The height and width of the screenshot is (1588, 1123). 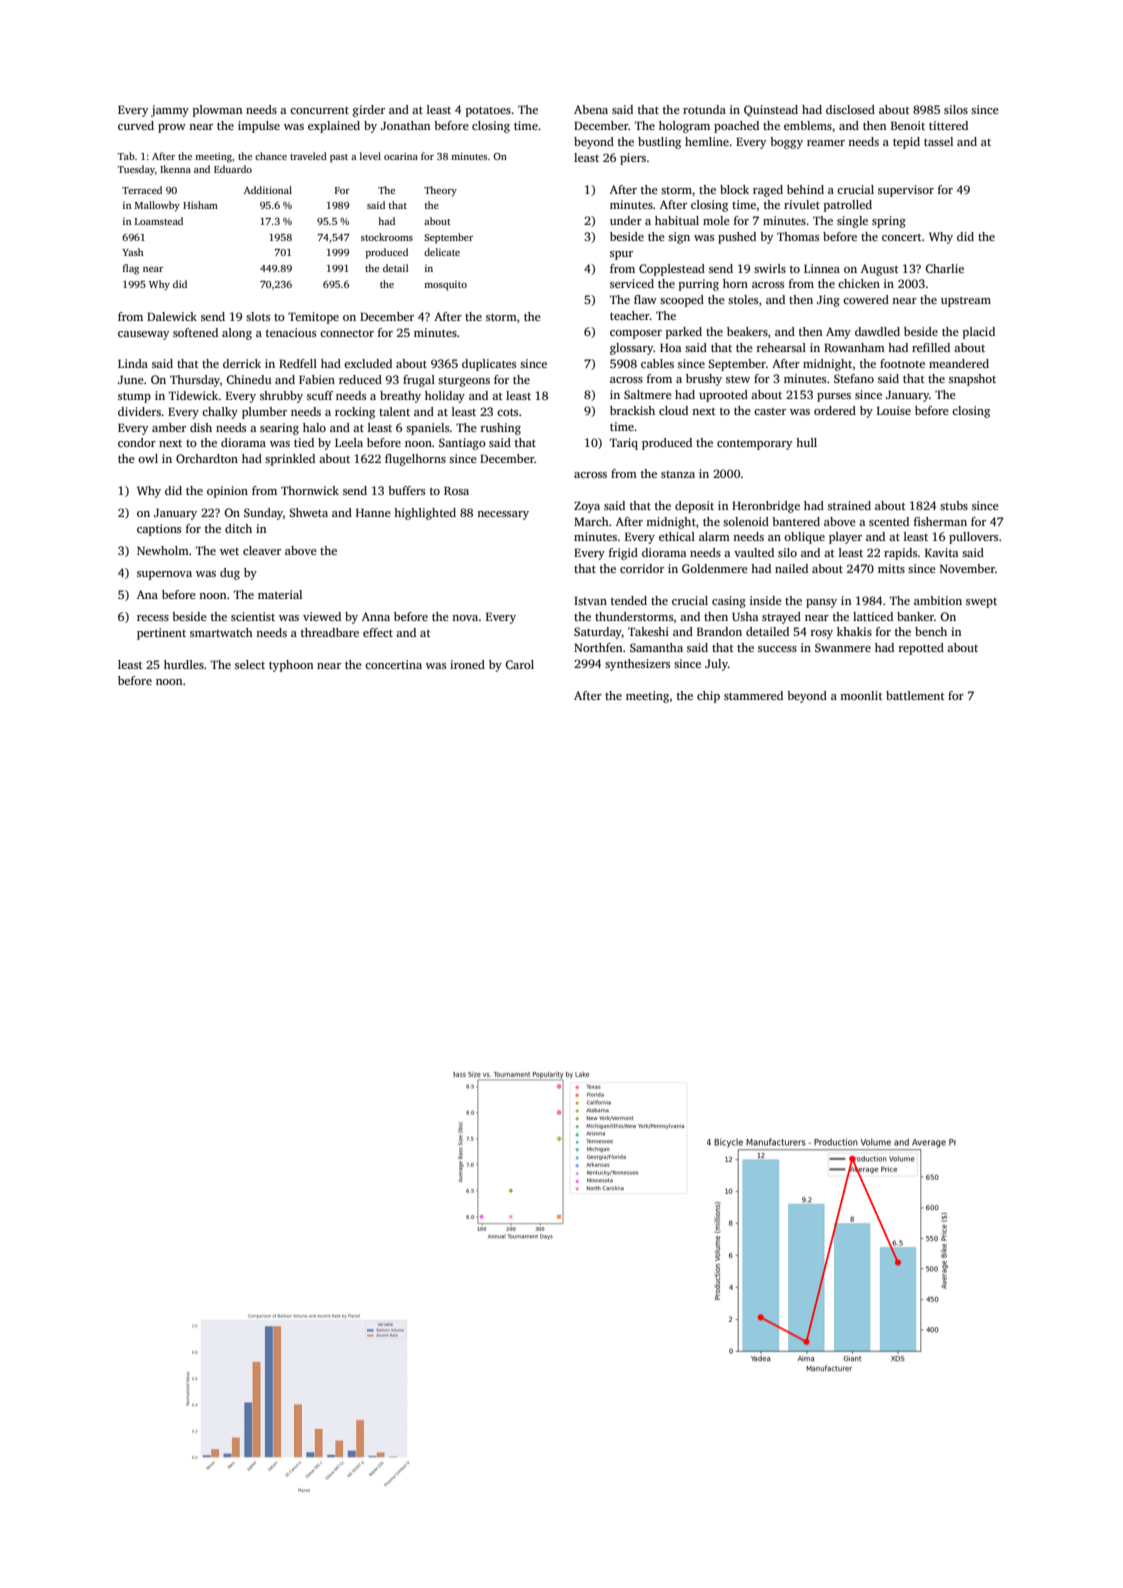 What do you see at coordinates (259, 127) in the screenshot?
I see `impulse` at bounding box center [259, 127].
